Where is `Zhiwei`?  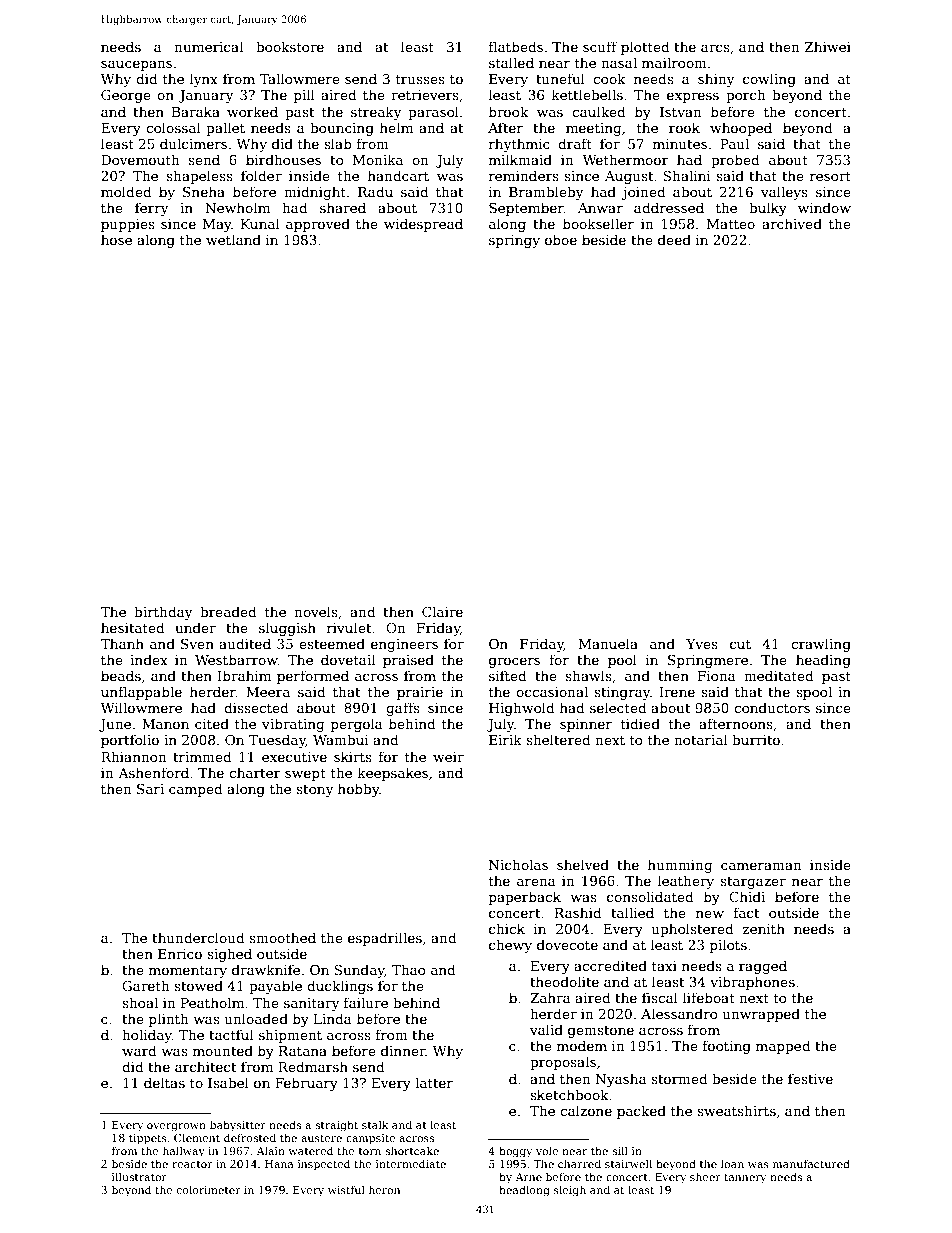
Zhiwei is located at coordinates (828, 46).
